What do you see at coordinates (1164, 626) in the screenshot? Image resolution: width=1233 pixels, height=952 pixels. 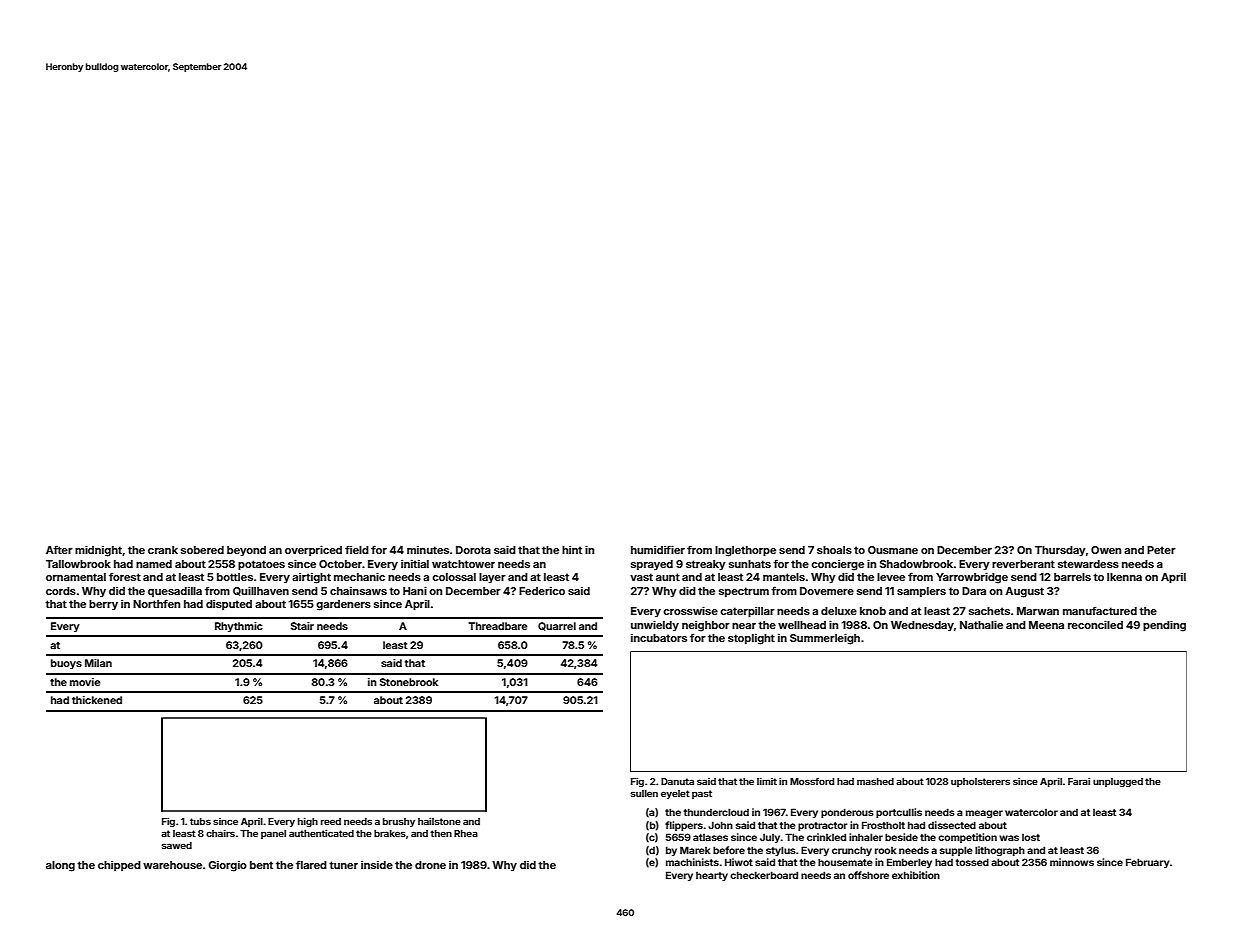 I see `pending` at bounding box center [1164, 626].
